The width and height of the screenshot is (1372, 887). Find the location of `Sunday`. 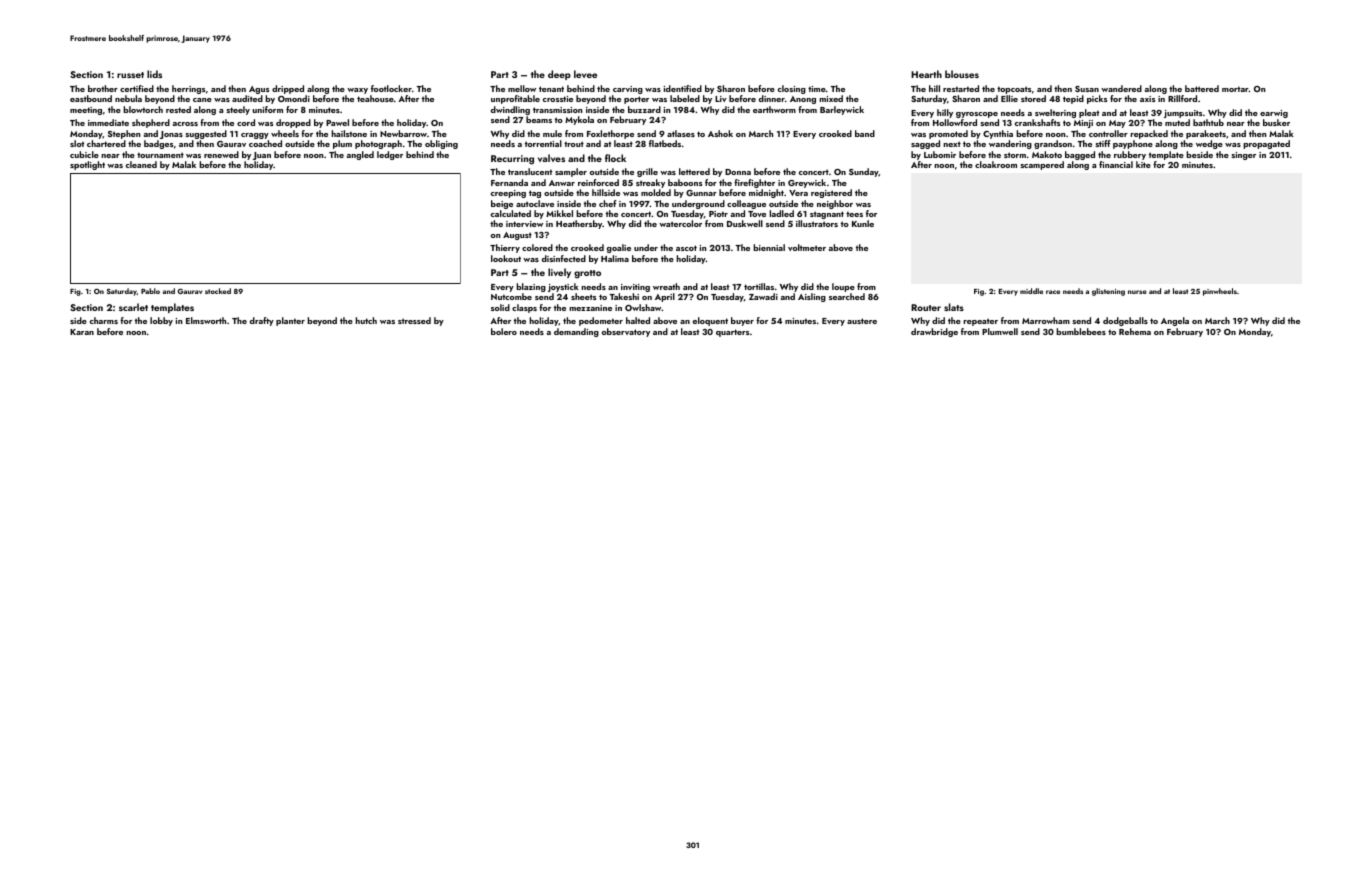

Sunday is located at coordinates (864, 172).
